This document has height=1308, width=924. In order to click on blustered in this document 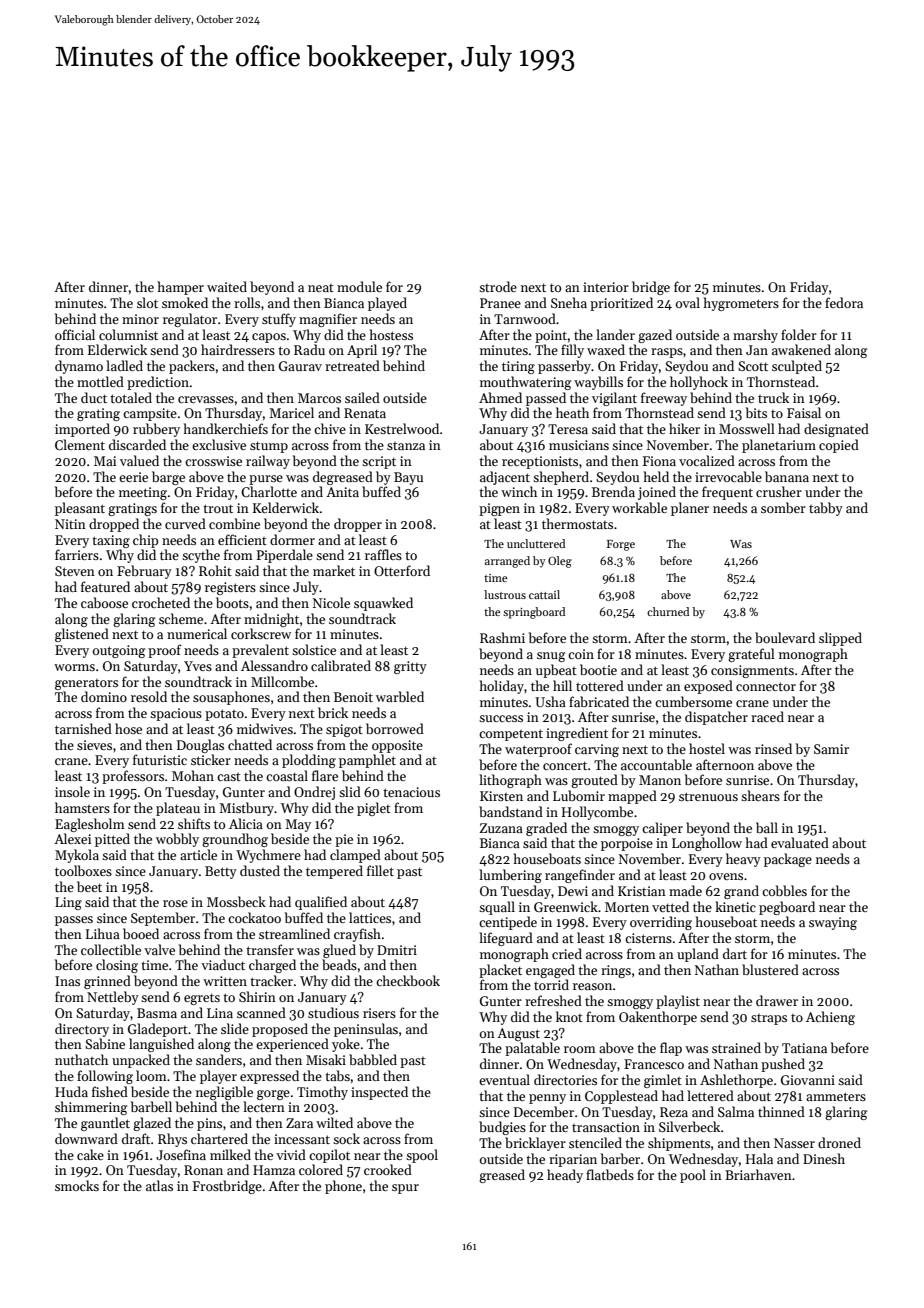, I will do `click(770, 969)`.
